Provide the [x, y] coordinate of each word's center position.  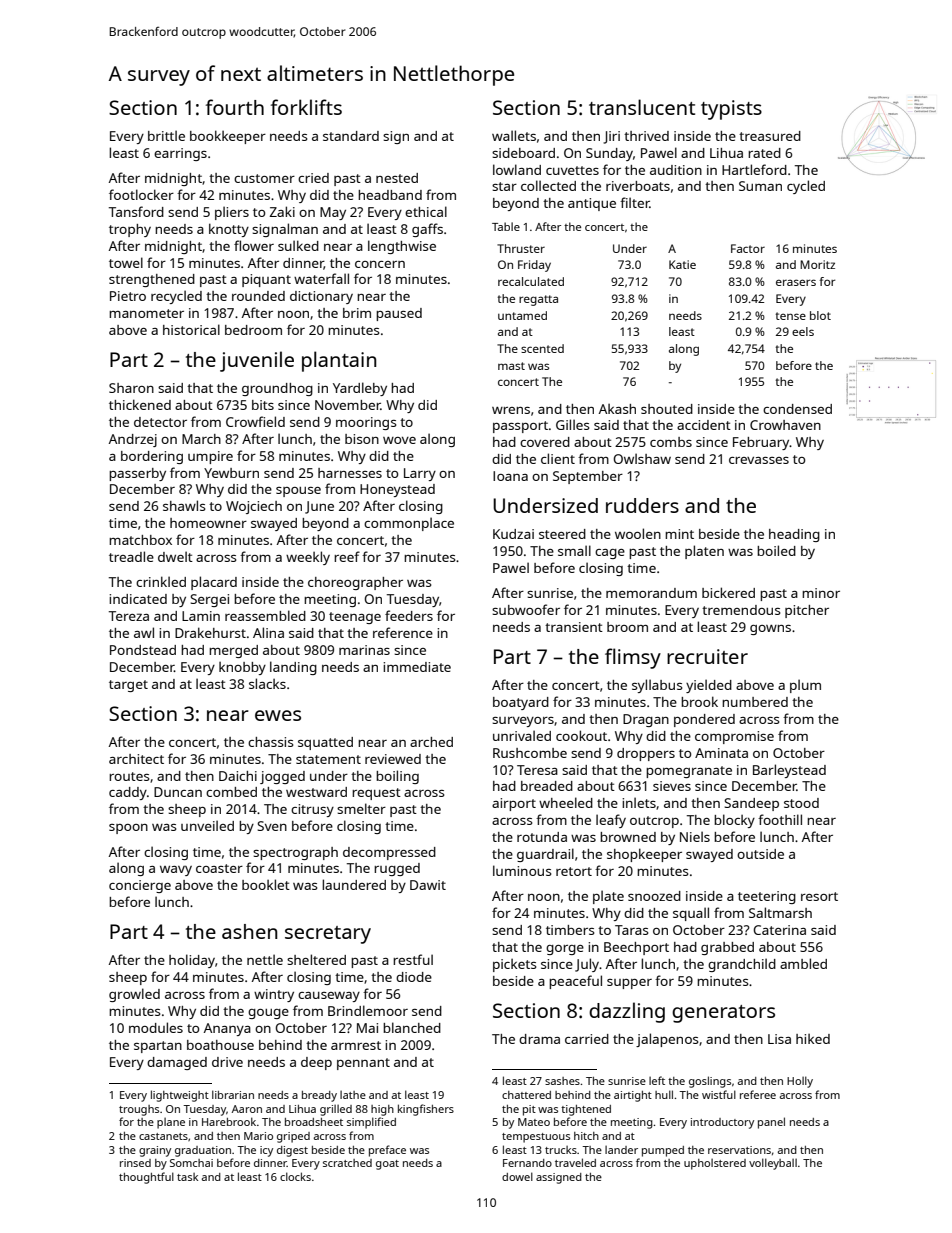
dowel [517, 1176]
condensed [797, 409]
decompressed [389, 853]
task [187, 1177]
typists [731, 110]
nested [397, 178]
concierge [140, 886]
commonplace [409, 524]
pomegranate [689, 772]
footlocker [141, 194]
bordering [152, 457]
